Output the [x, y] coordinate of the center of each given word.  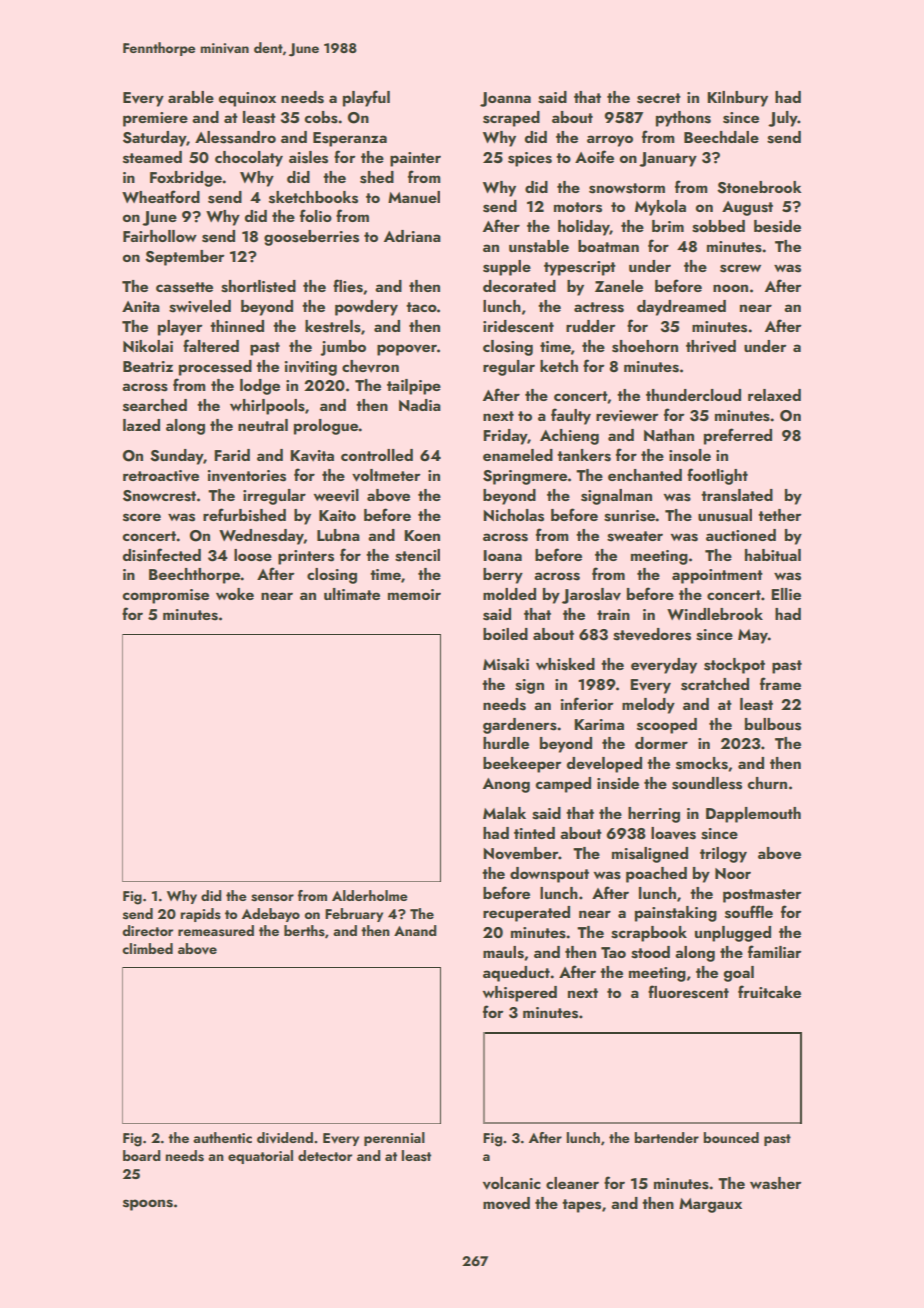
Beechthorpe [194, 576]
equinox [247, 99]
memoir [414, 594]
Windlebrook [715, 614]
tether [780, 515]
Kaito [337, 515]
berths [304, 931]
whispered [520, 994]
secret [659, 98]
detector [325, 1155]
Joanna [505, 99]
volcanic [512, 1183]
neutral [263, 425]
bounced [731, 1137]
